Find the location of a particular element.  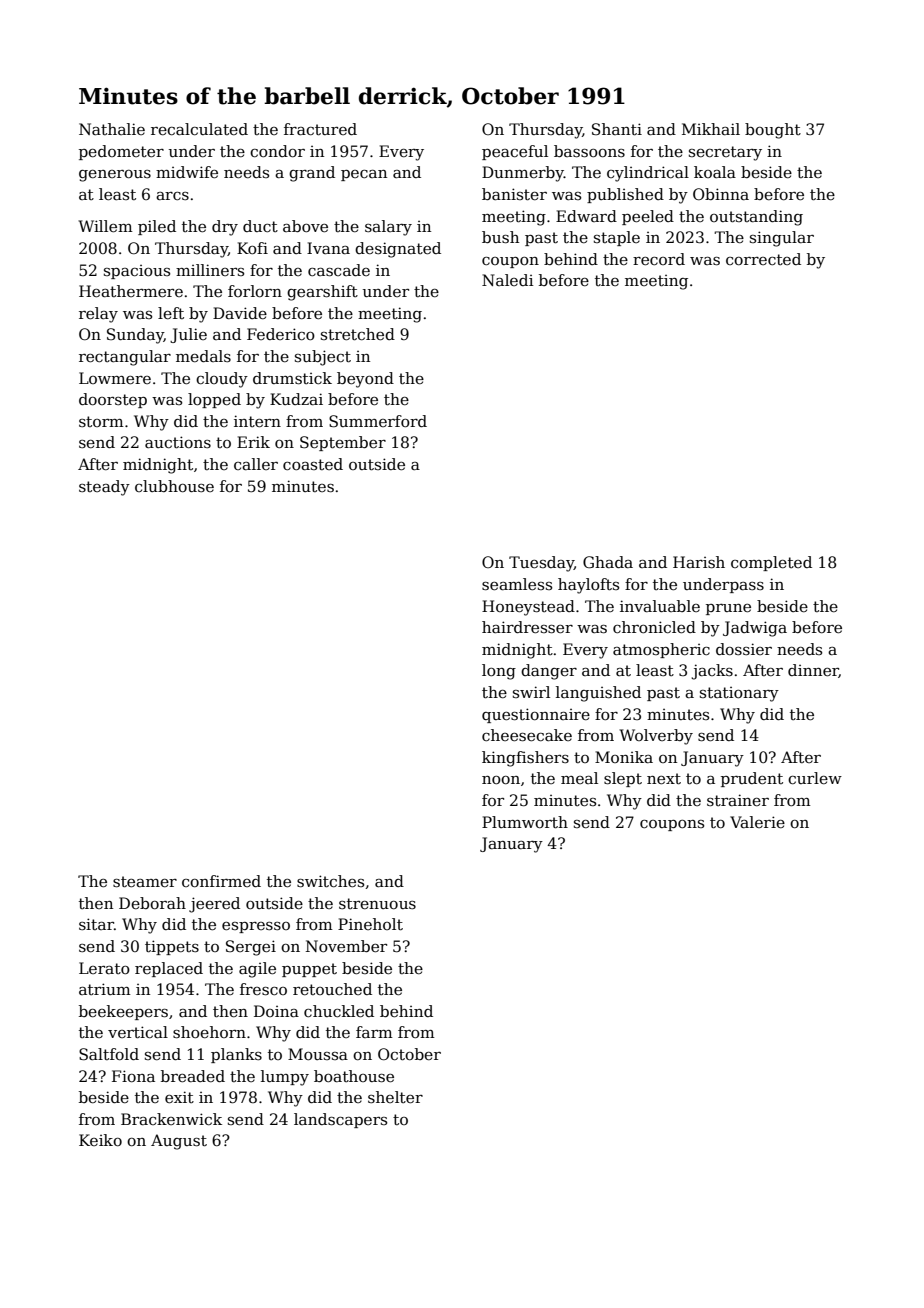

steamer is located at coordinates (145, 882).
